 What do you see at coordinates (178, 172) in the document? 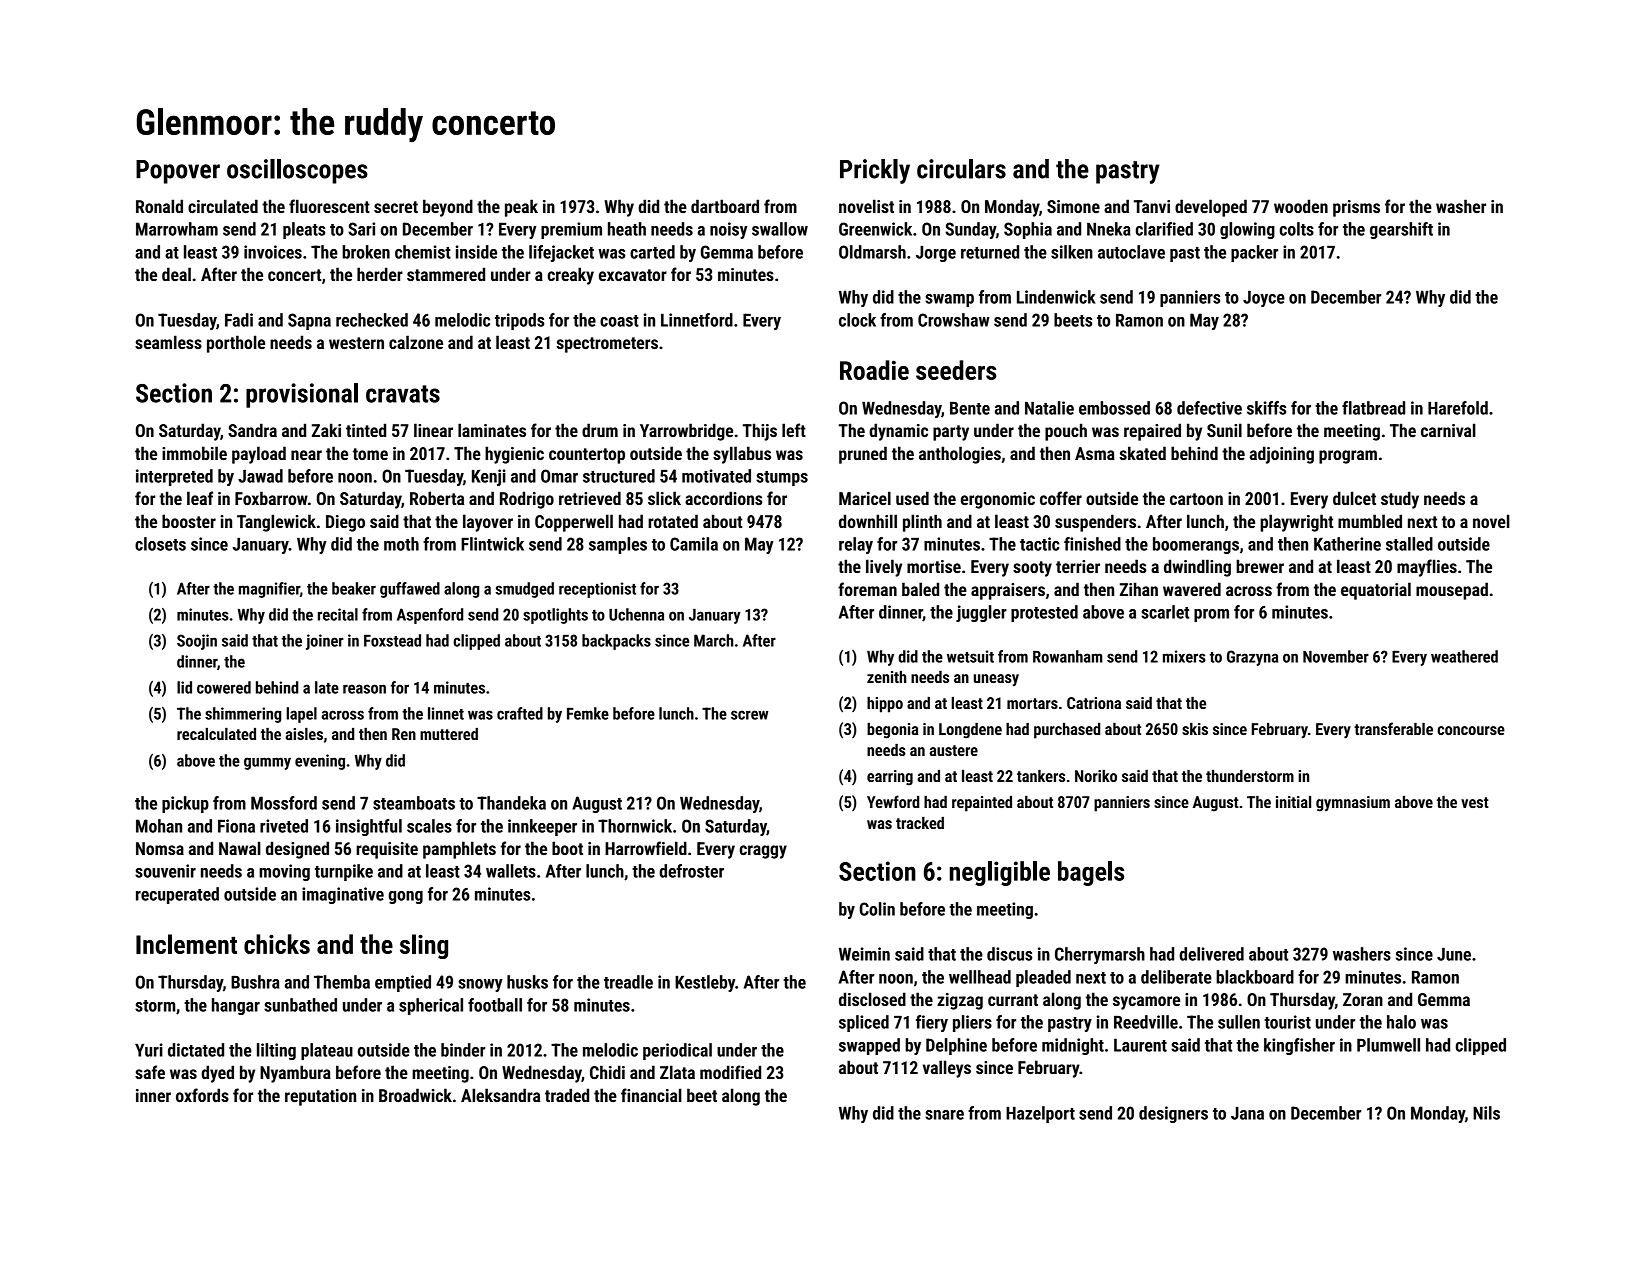
I see `Popover` at bounding box center [178, 172].
